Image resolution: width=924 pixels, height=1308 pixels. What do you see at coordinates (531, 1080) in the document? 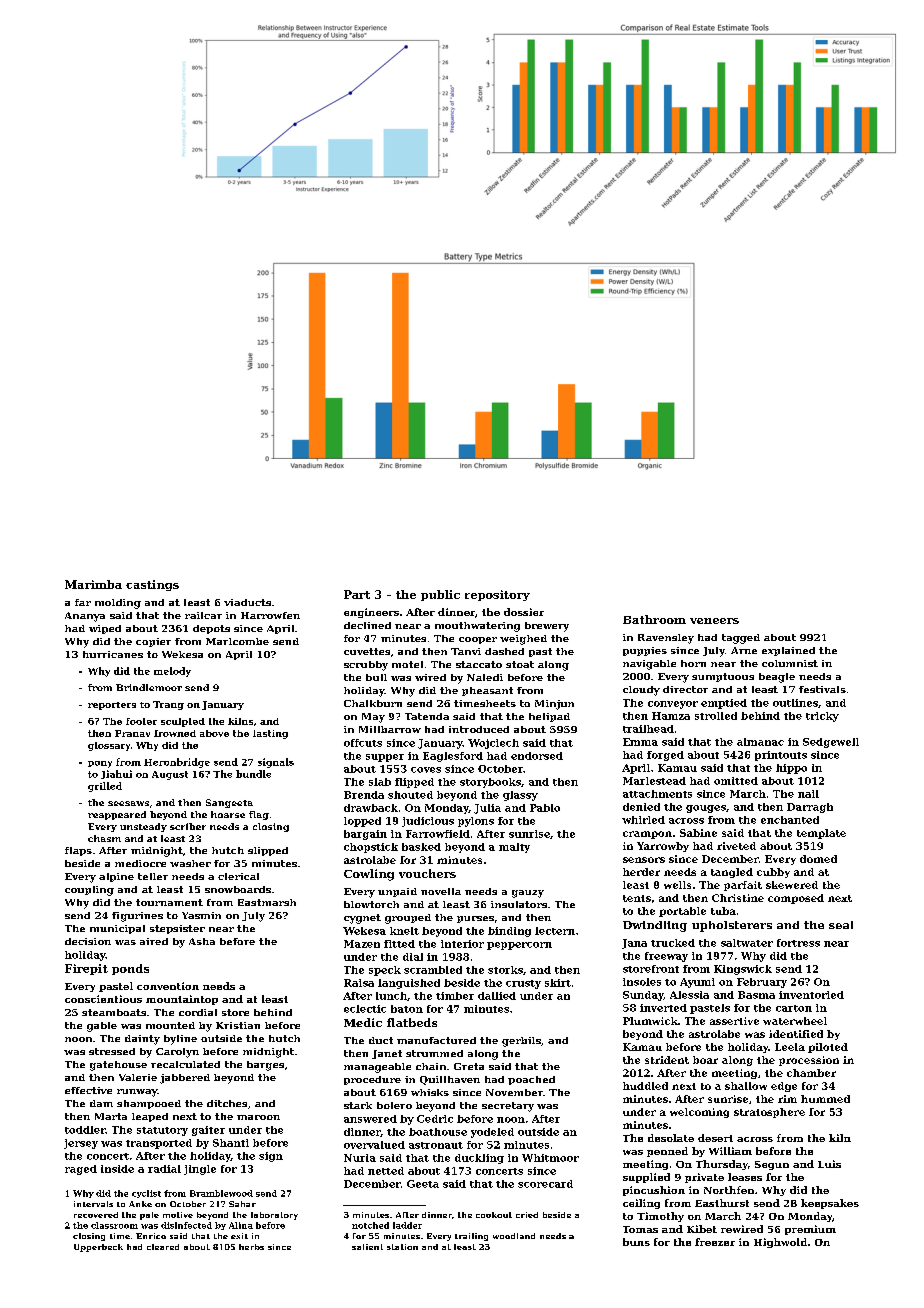
I see `poached` at bounding box center [531, 1080].
